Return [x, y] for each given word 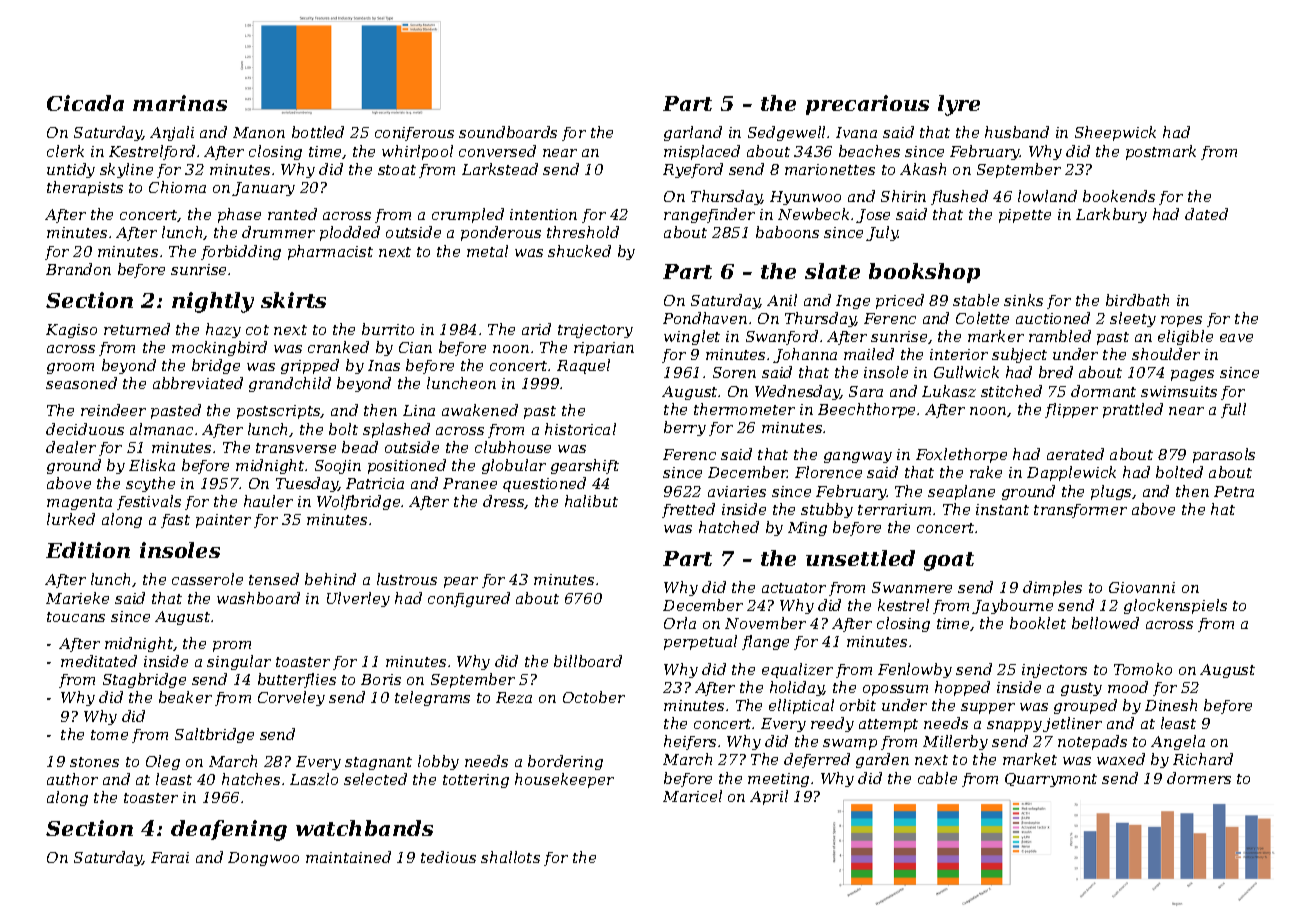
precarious [867, 105]
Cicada [85, 103]
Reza [514, 697]
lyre [959, 105]
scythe [150, 484]
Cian [415, 347]
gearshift [585, 466]
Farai [170, 857]
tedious [448, 857]
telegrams [432, 698]
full [1233, 410]
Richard [1203, 759]
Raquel [583, 366]
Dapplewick [1071, 473]
